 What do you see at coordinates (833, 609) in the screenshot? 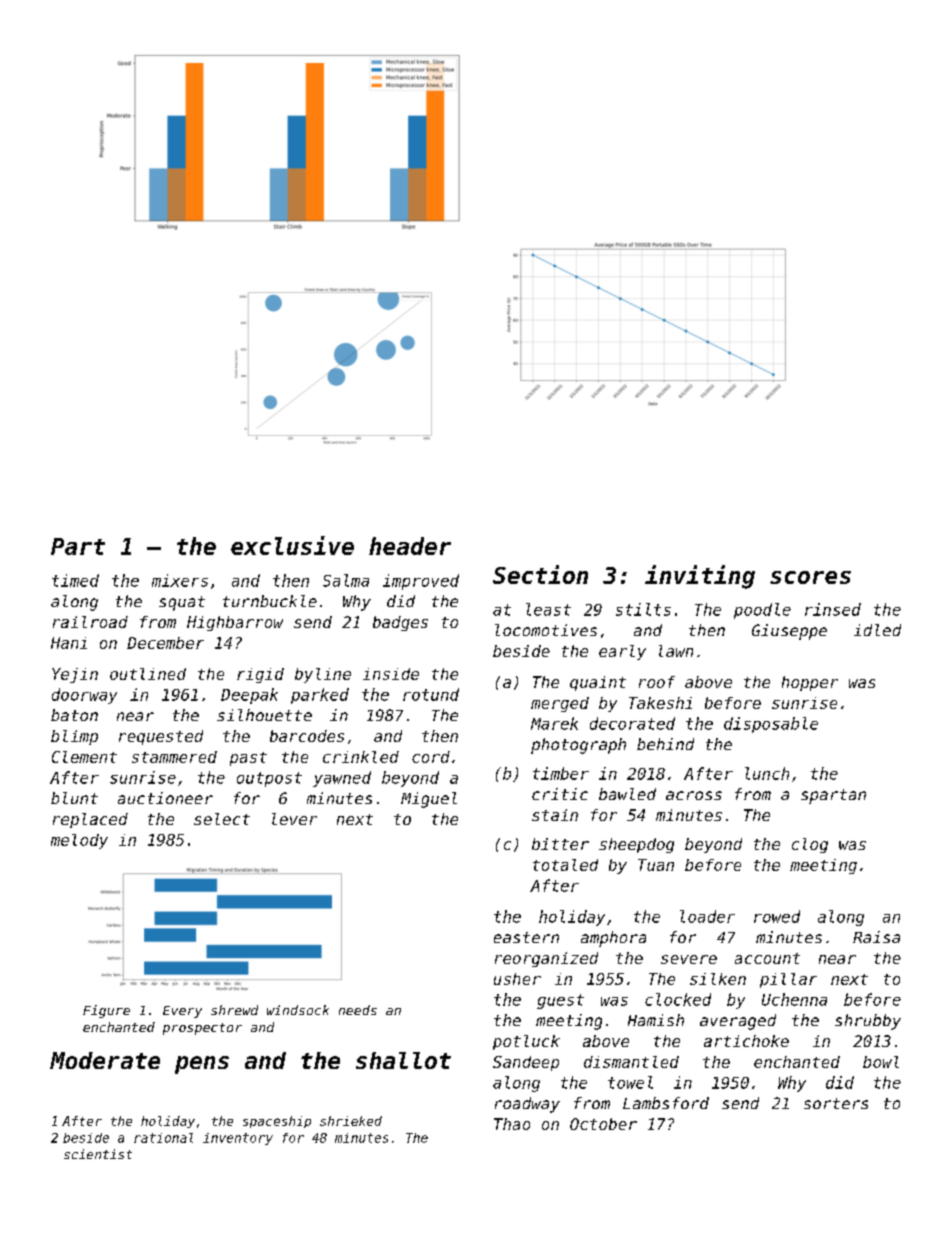
I see `rinsed` at bounding box center [833, 609].
